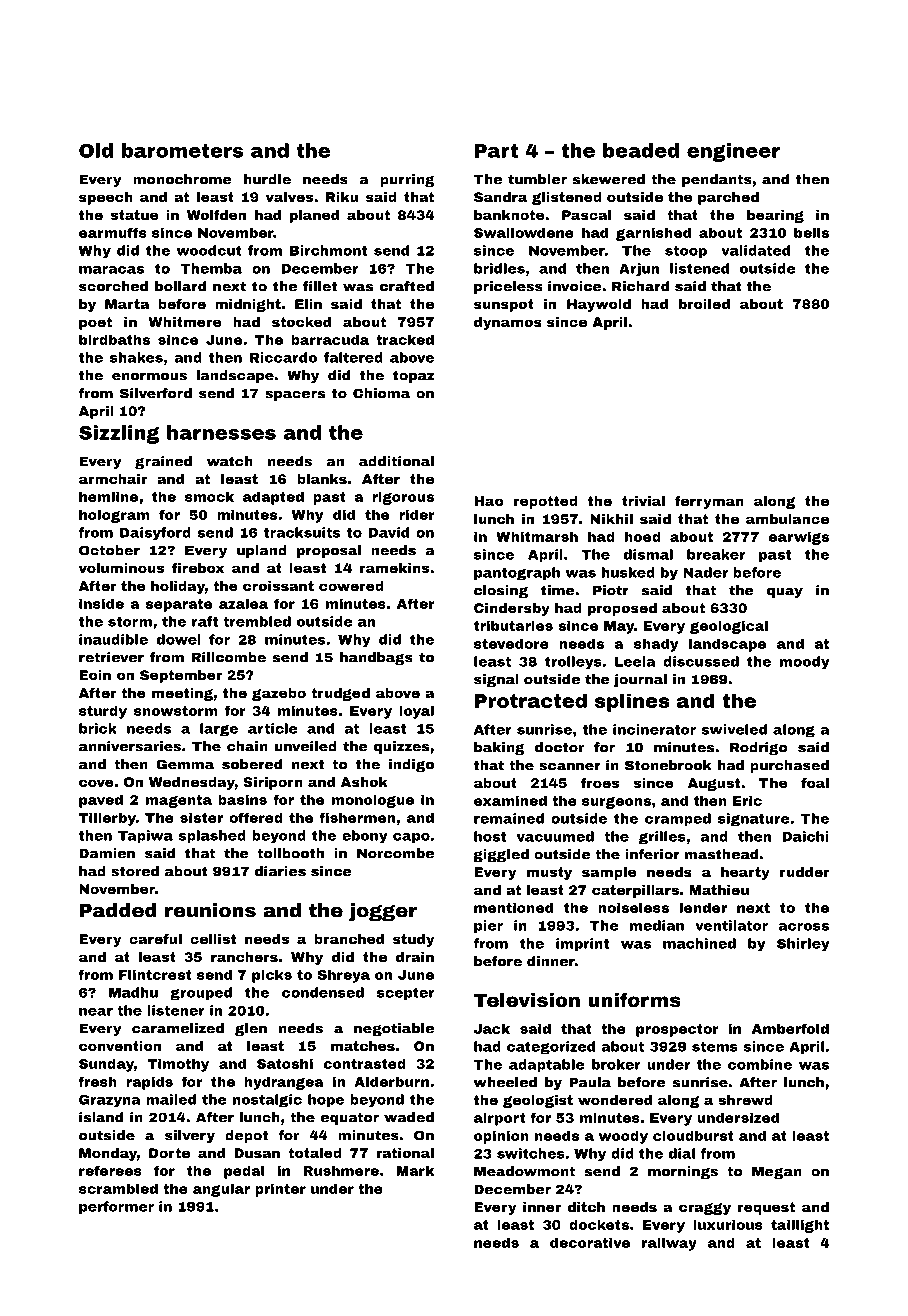 This page has height=1316, width=908. I want to click on gazebo, so click(279, 694).
